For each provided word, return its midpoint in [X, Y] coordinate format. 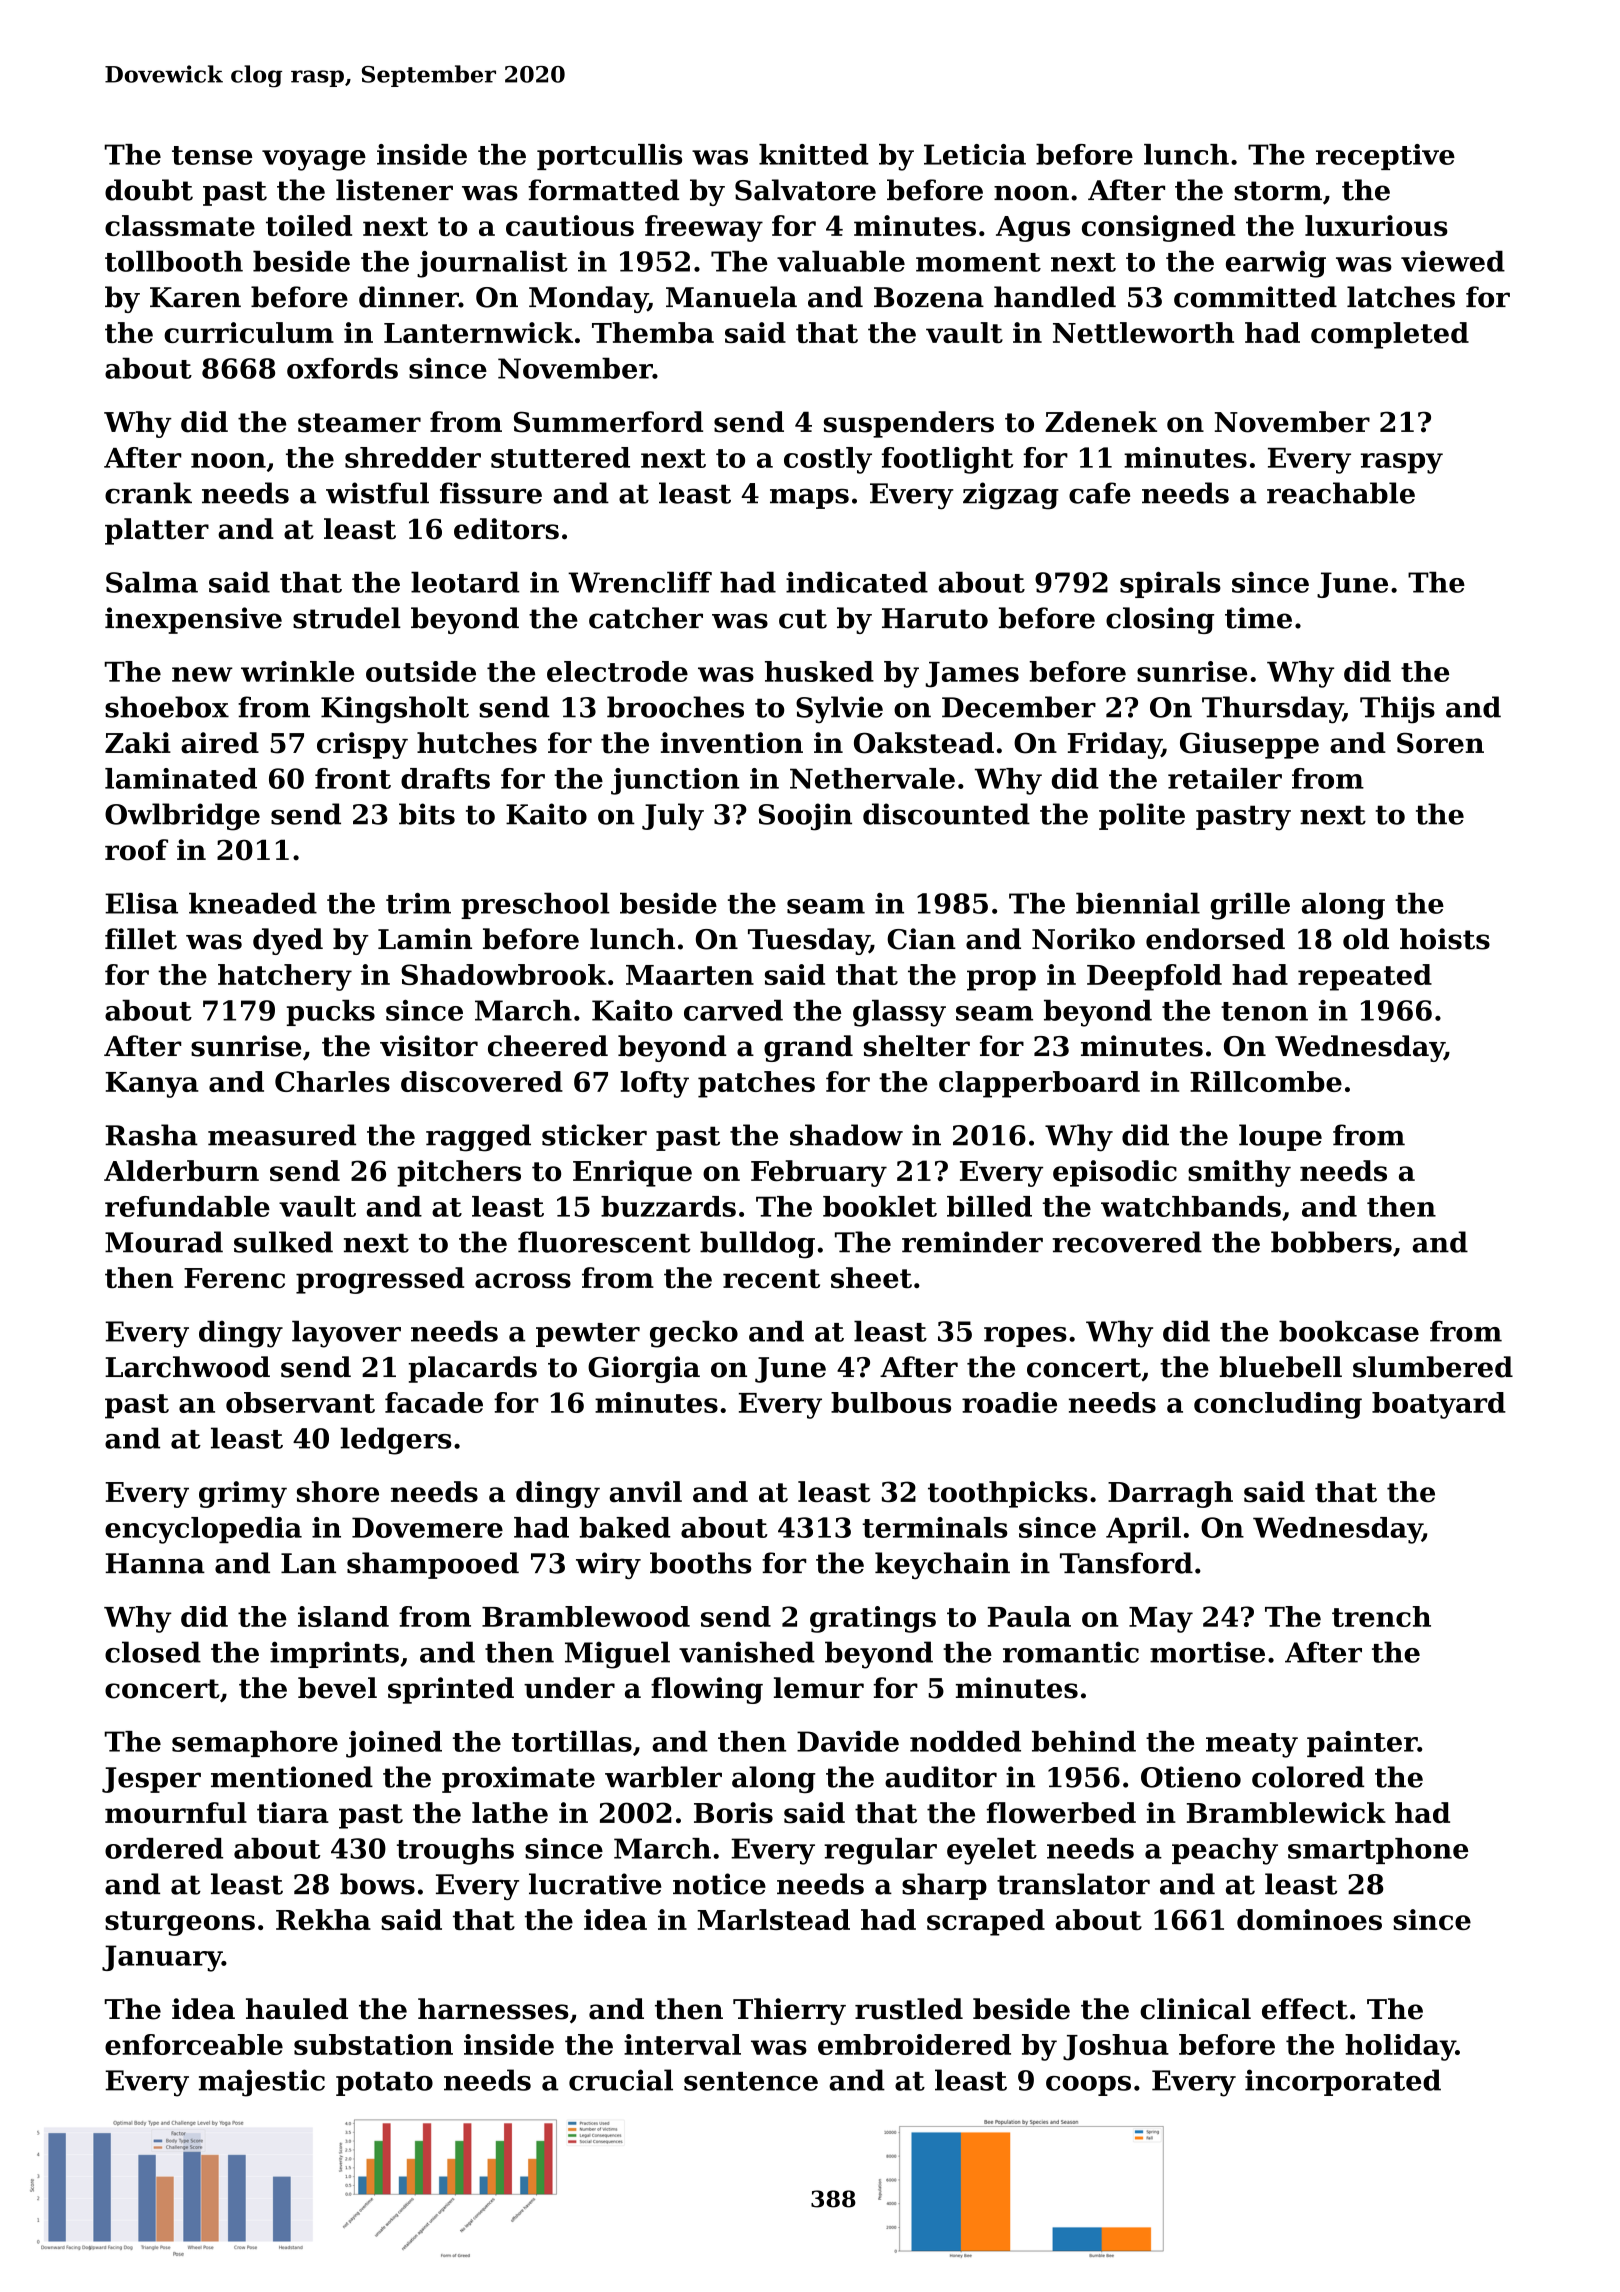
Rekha [323, 1919]
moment [978, 262]
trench [1381, 1616]
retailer [1225, 778]
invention [732, 743]
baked [625, 1527]
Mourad [164, 1242]
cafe [1100, 493]
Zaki [138, 743]
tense [212, 155]
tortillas [572, 1741]
